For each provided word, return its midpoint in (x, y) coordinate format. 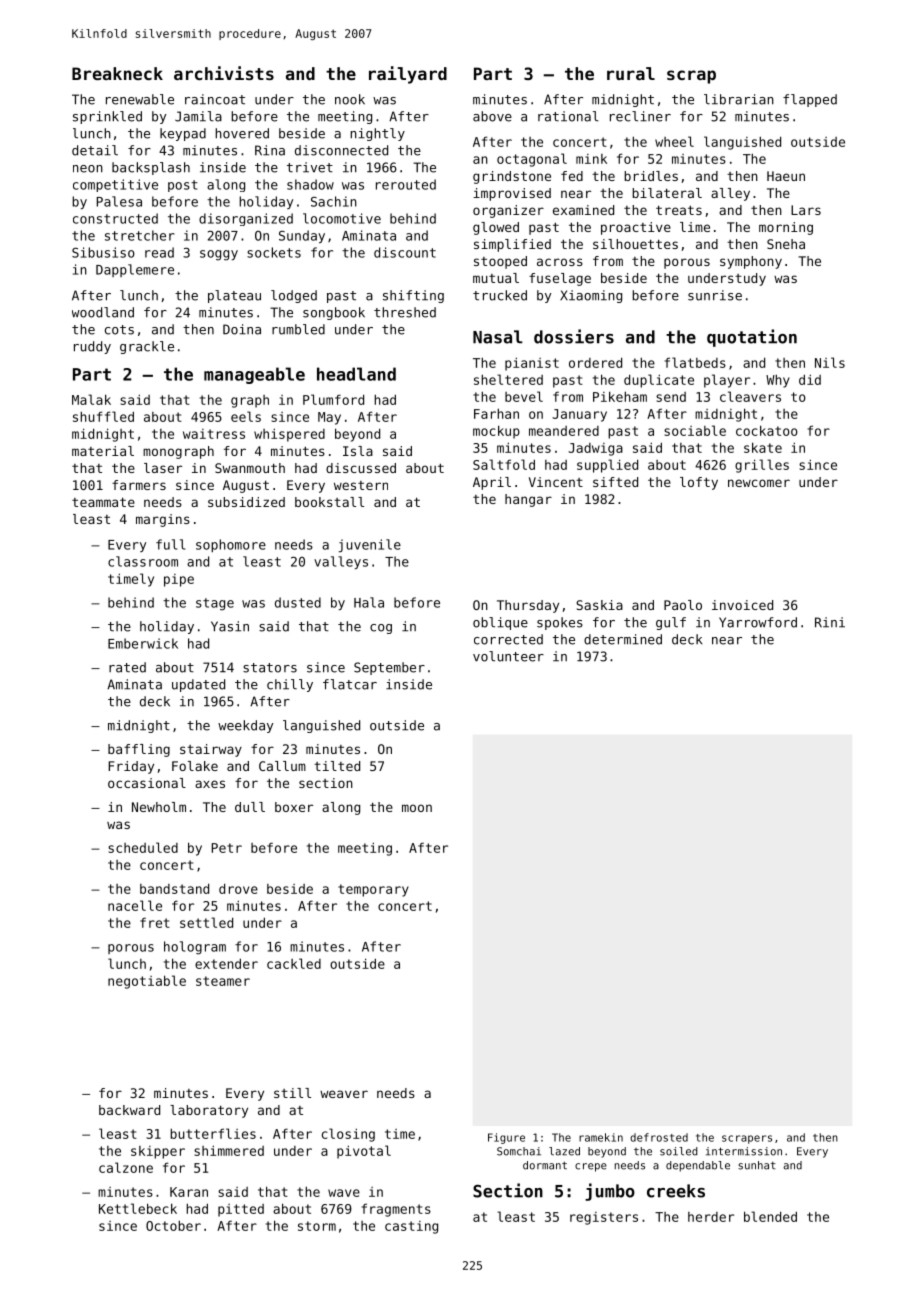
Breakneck (117, 73)
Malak (91, 399)
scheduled (143, 847)
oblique (500, 623)
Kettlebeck (138, 1208)
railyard (408, 75)
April (492, 483)
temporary (373, 890)
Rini (830, 622)
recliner (640, 116)
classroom (143, 561)
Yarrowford (758, 622)
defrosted (659, 1137)
